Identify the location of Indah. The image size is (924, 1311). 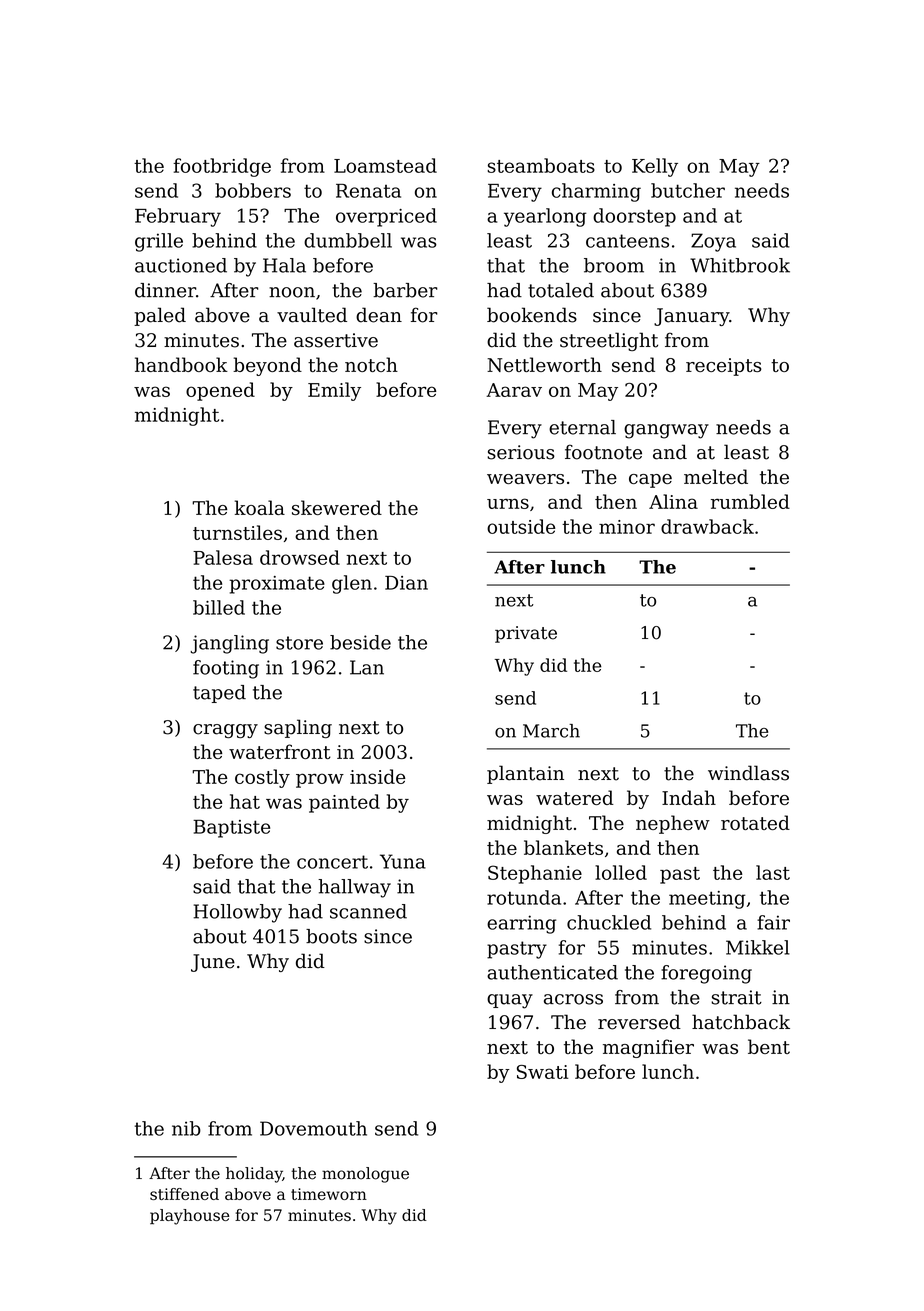
(689, 797).
